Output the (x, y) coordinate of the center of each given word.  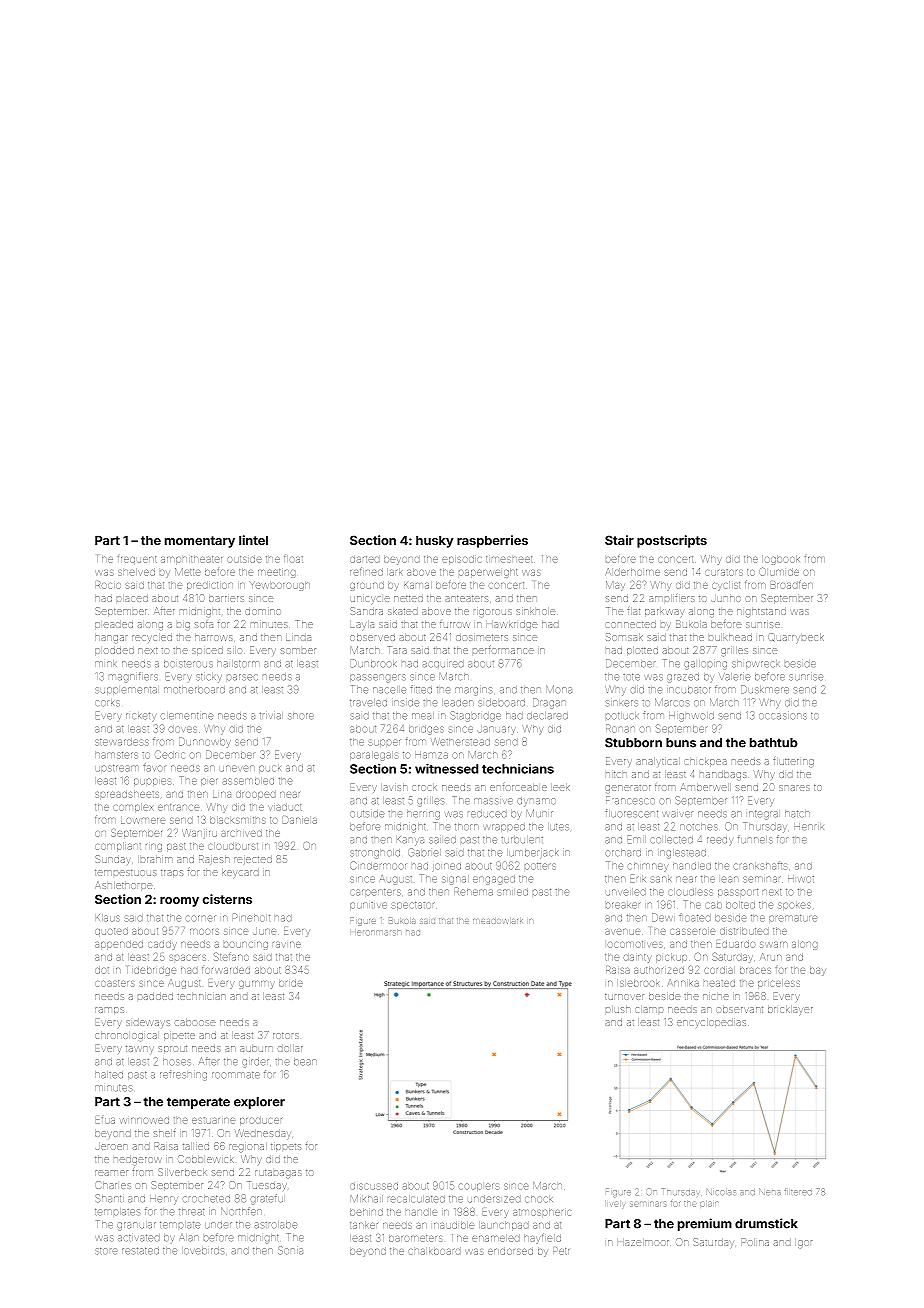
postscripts (672, 541)
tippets (286, 1147)
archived (241, 833)
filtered (798, 1191)
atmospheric (542, 1212)
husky (435, 541)
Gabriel (424, 852)
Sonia (290, 1250)
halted (109, 1074)
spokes (794, 905)
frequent (137, 560)
